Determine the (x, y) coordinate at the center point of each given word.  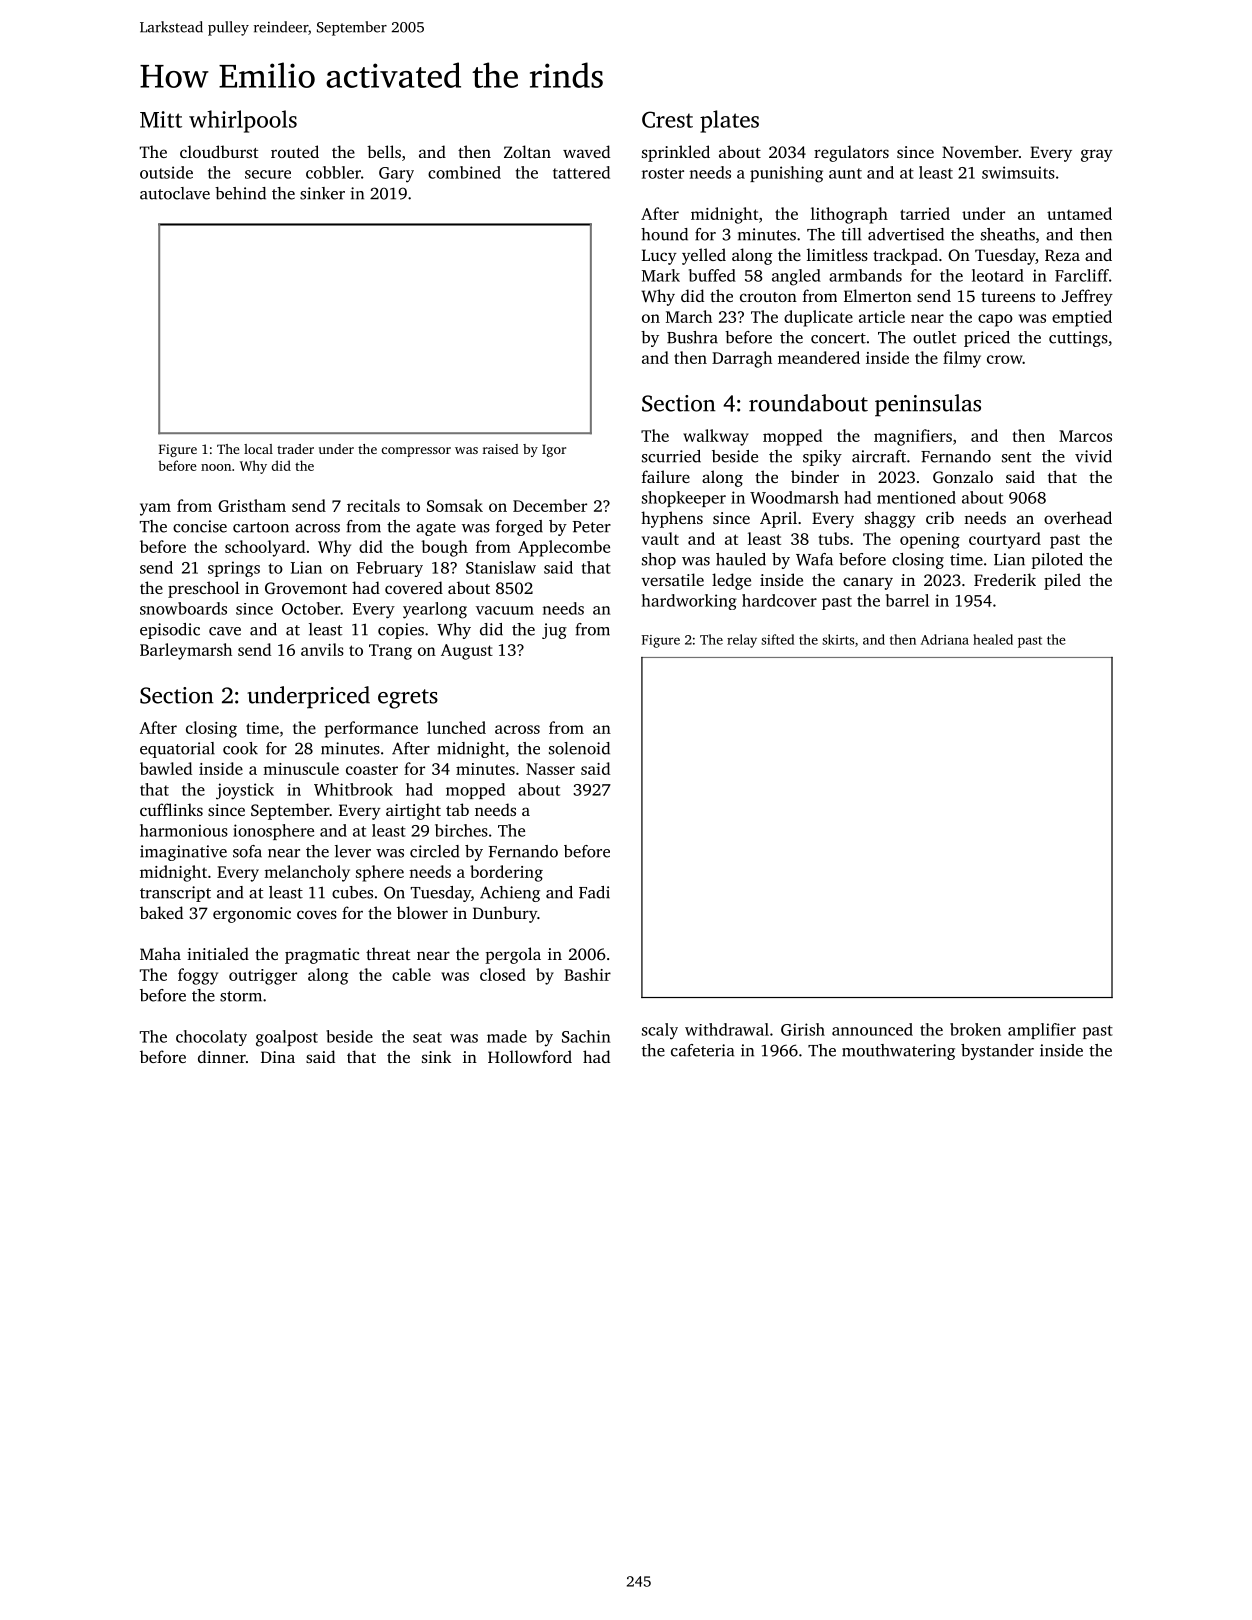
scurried (671, 456)
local (258, 449)
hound (664, 234)
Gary (396, 175)
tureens (1008, 297)
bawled (166, 768)
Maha (160, 953)
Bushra (692, 337)
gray (1097, 155)
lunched (456, 727)
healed (993, 639)
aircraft (879, 456)
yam (155, 509)
